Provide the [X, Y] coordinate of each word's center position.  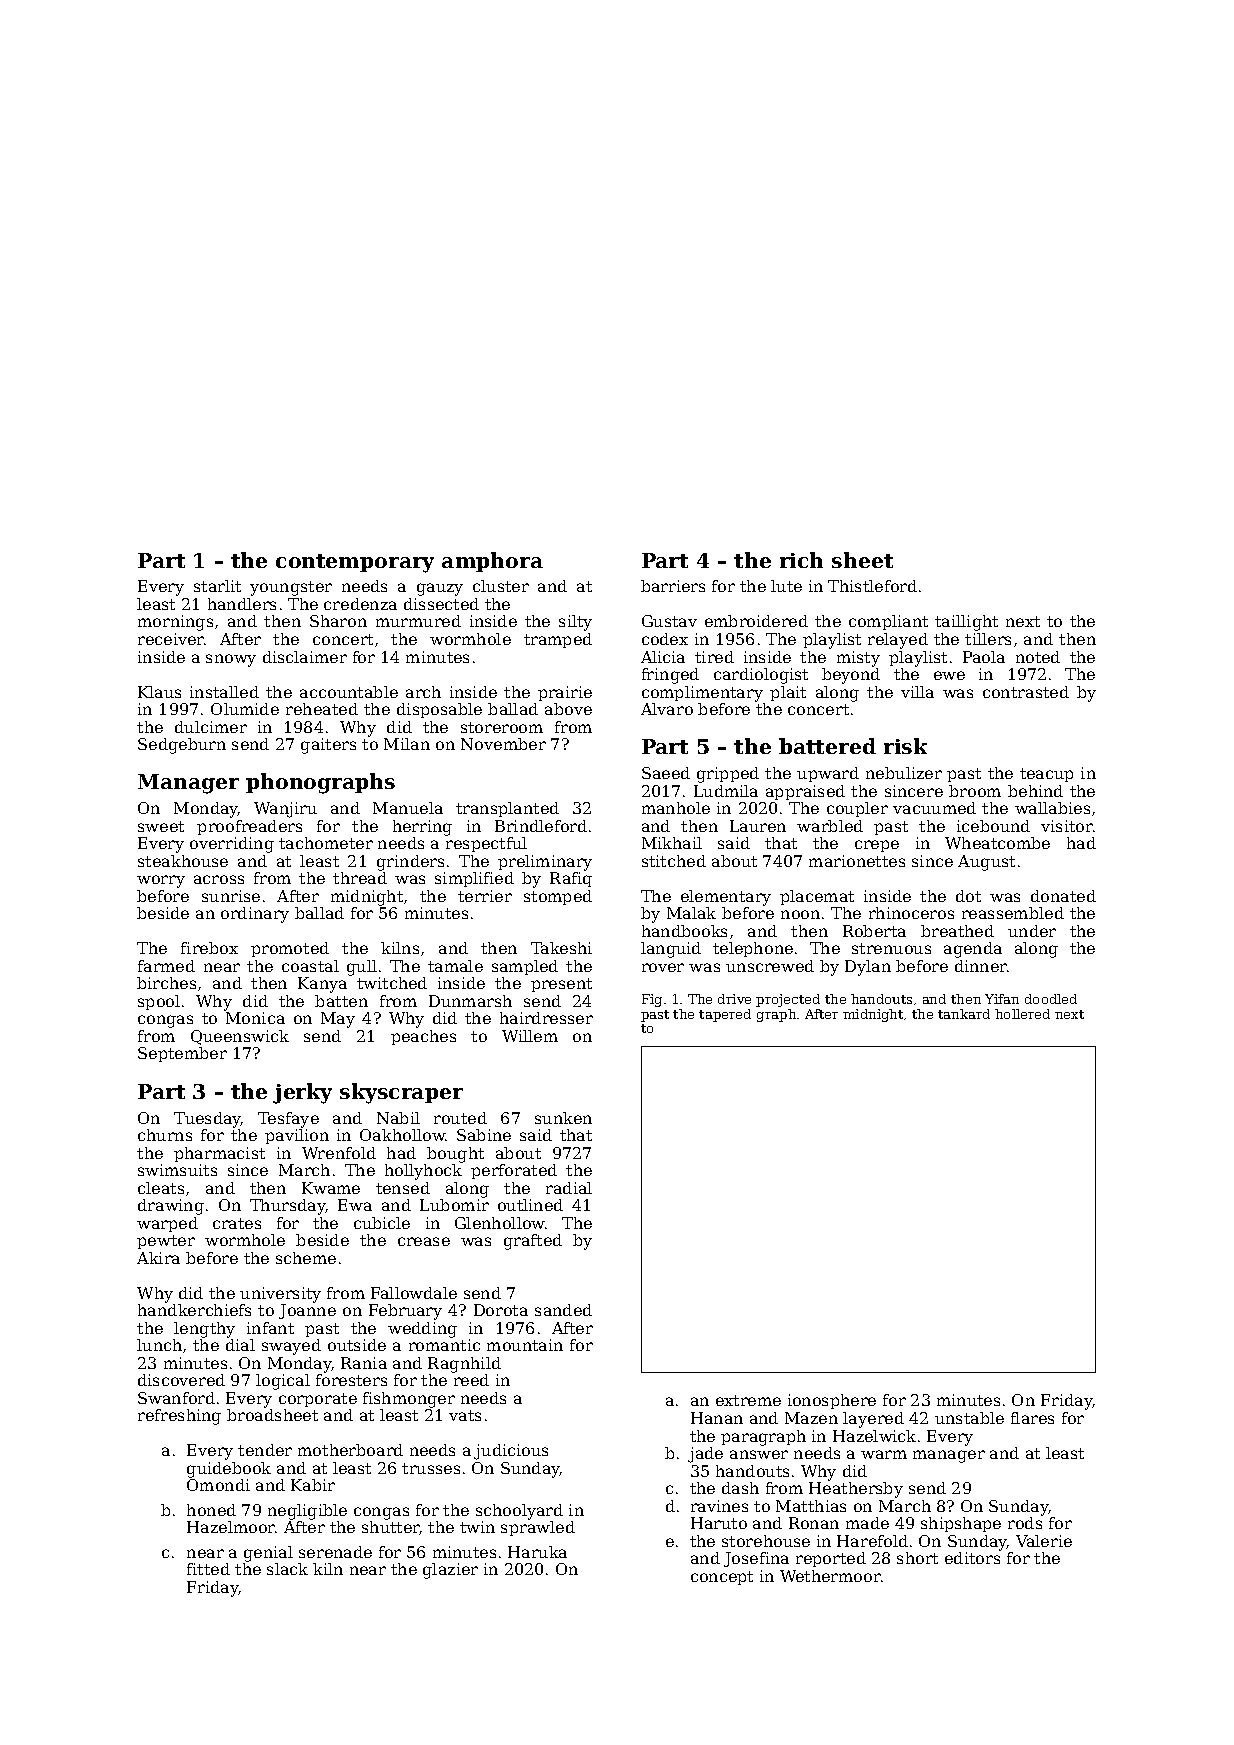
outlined [530, 1205]
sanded [563, 1310]
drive [734, 999]
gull [362, 968]
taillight [966, 623]
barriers [673, 586]
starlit [217, 586]
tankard [964, 1014]
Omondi [218, 1485]
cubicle [382, 1223]
